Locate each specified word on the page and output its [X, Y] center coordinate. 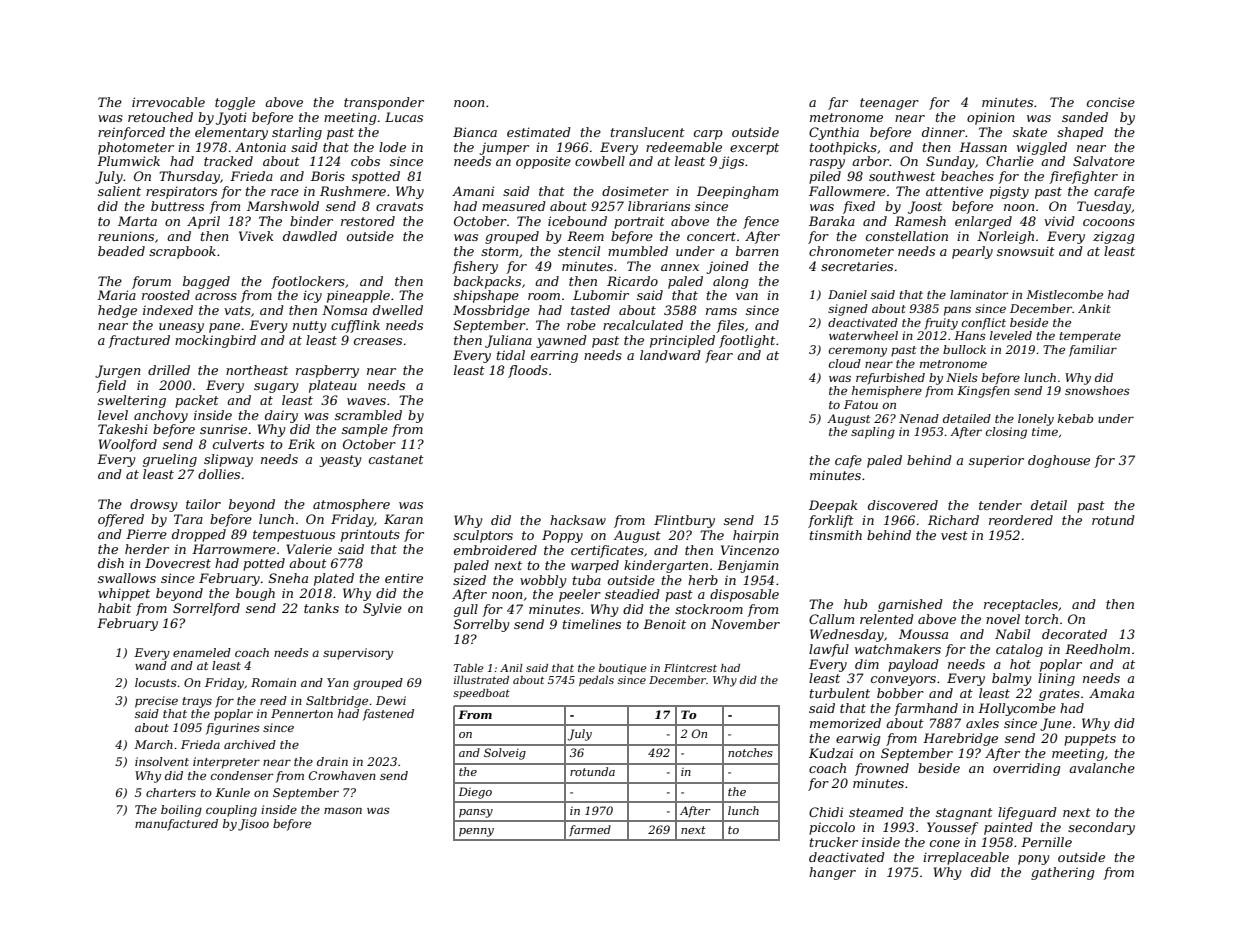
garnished [910, 605]
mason [343, 810]
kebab [1075, 418]
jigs [731, 162]
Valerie [309, 549]
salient [119, 191]
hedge [117, 311]
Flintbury [684, 521]
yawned [561, 341]
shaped [1080, 133]
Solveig [505, 754]
